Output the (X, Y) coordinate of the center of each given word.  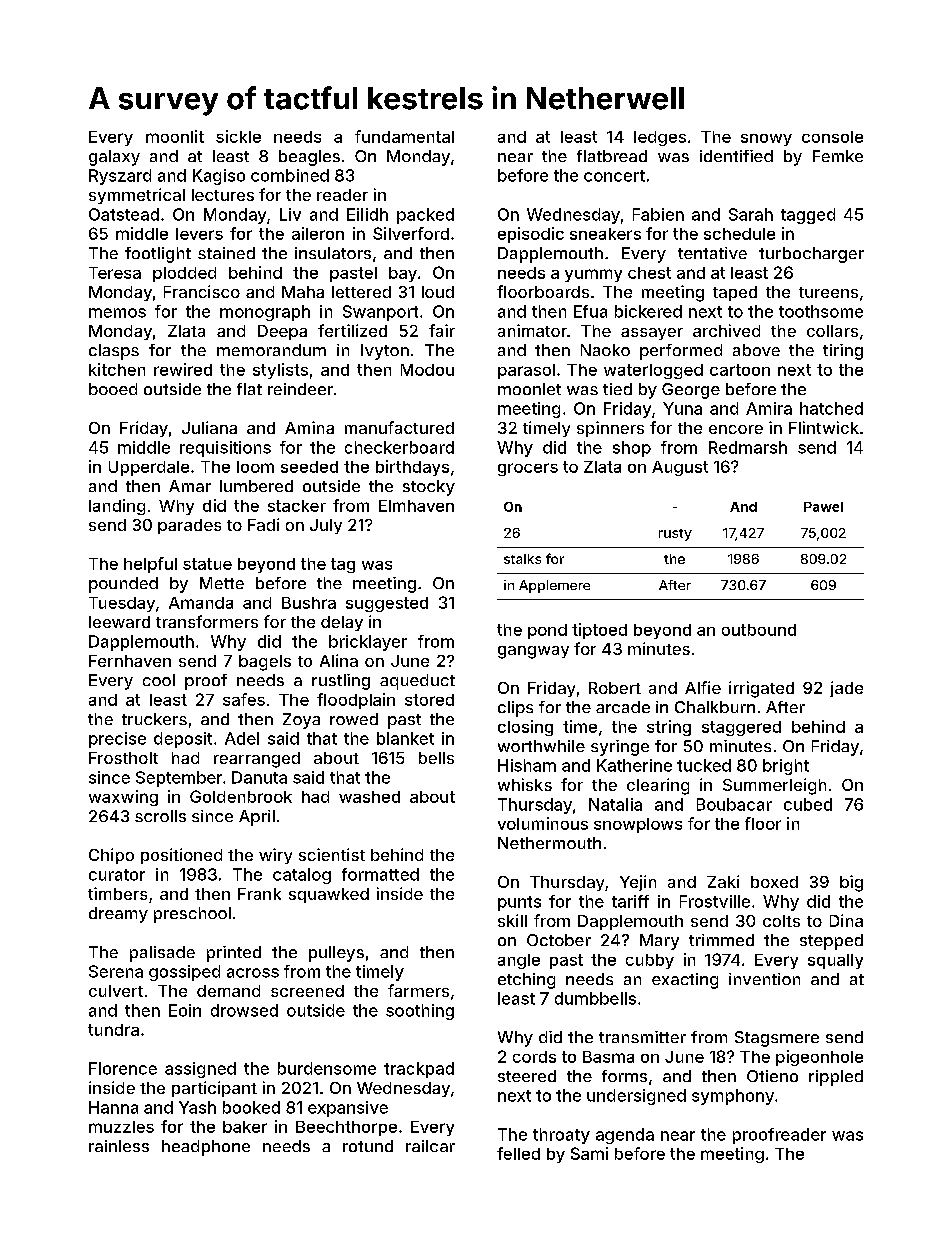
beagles (309, 158)
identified (736, 156)
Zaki (723, 881)
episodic (531, 235)
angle (519, 961)
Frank (259, 894)
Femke (838, 156)
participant (214, 1089)
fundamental (404, 136)
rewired (183, 369)
